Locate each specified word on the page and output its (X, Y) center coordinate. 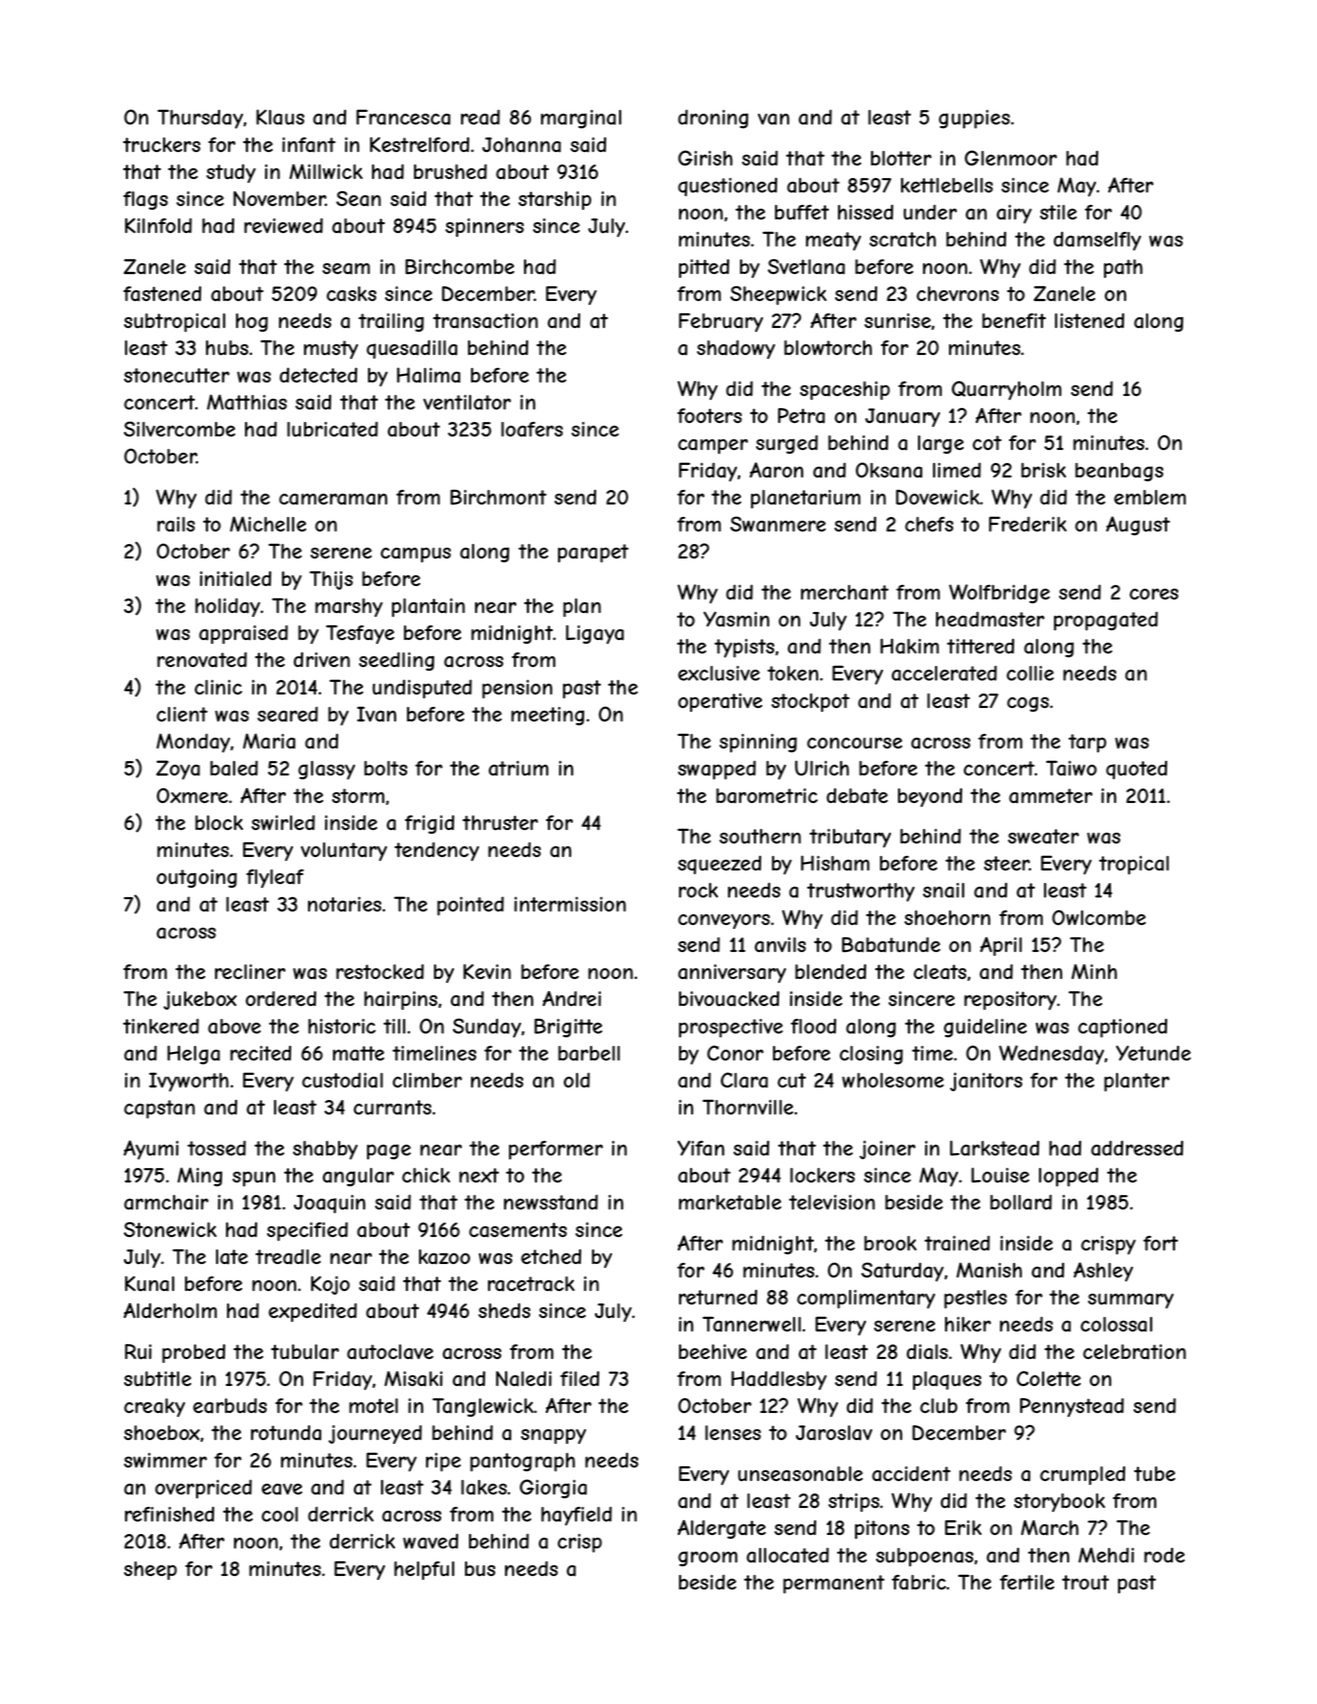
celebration (1134, 1352)
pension (517, 689)
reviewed (283, 225)
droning (713, 119)
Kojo (330, 1285)
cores (1154, 594)
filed (579, 1378)
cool (280, 1514)
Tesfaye (360, 634)
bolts (385, 768)
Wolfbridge (999, 594)
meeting (547, 716)
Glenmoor (1011, 158)
